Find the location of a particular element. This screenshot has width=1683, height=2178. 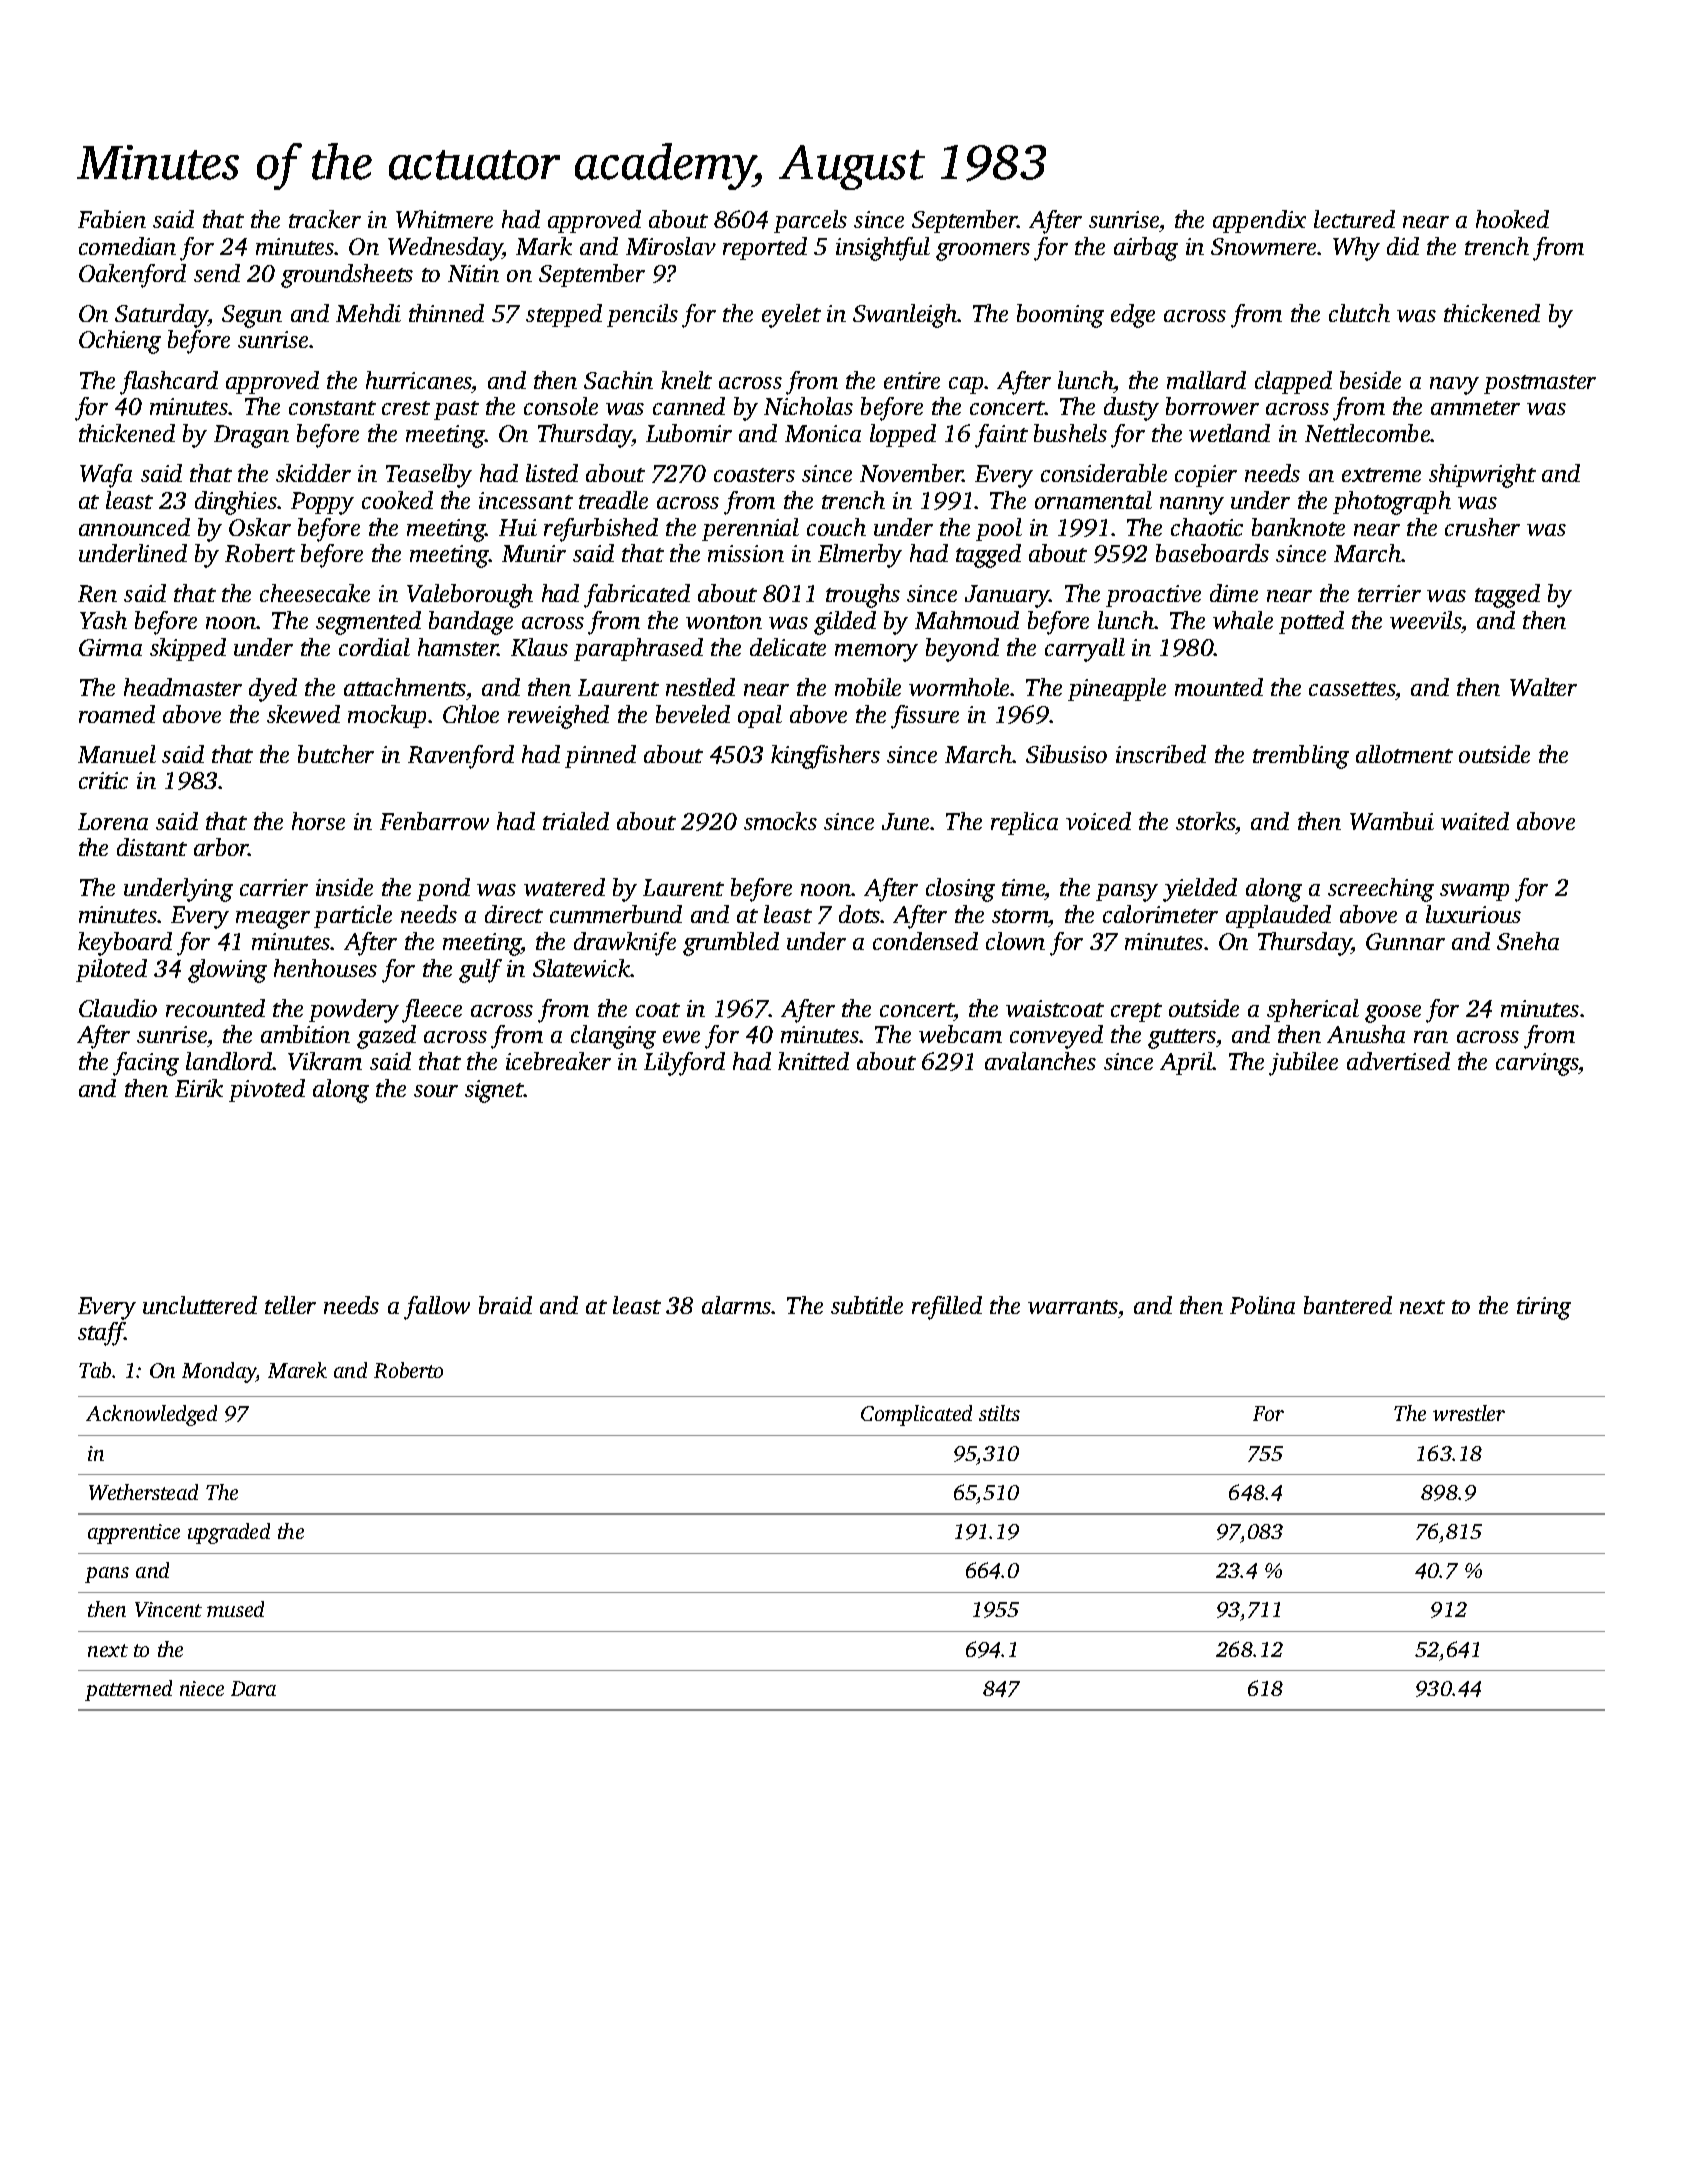

Monday is located at coordinates (219, 1372).
